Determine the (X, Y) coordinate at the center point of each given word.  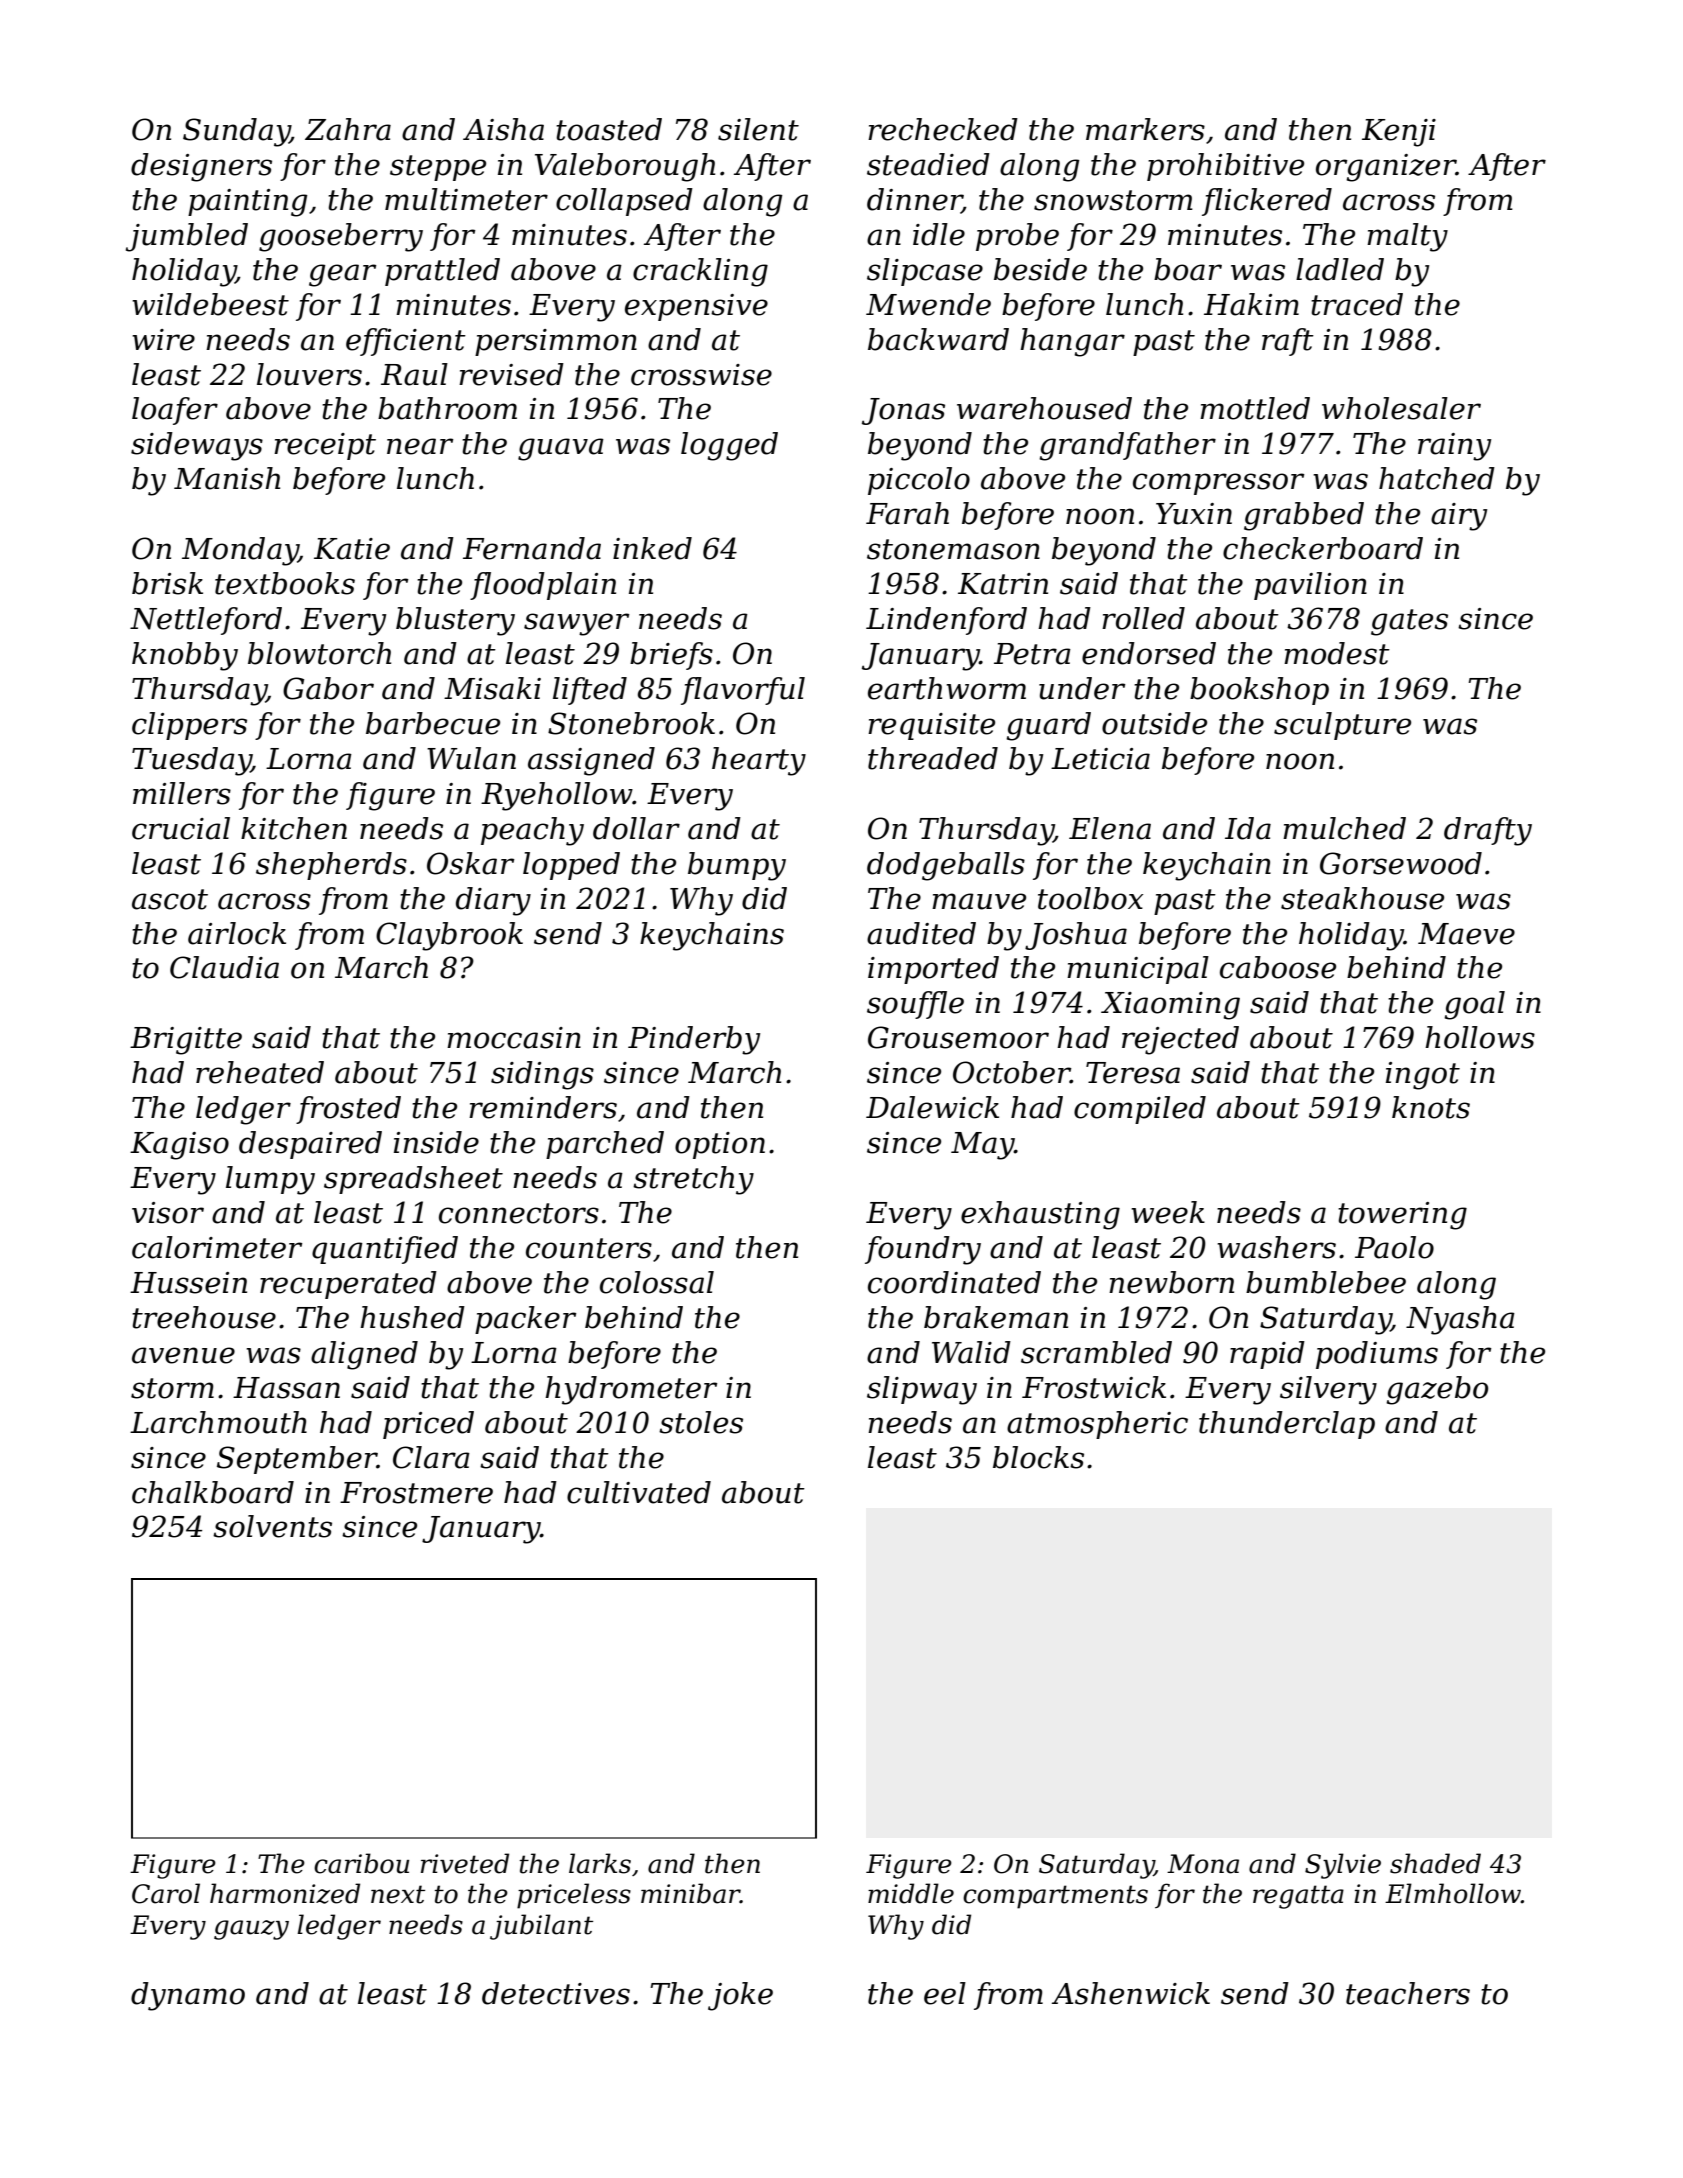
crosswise (701, 375)
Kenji (1399, 133)
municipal (1138, 970)
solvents (272, 1526)
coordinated (954, 1282)
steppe (438, 168)
